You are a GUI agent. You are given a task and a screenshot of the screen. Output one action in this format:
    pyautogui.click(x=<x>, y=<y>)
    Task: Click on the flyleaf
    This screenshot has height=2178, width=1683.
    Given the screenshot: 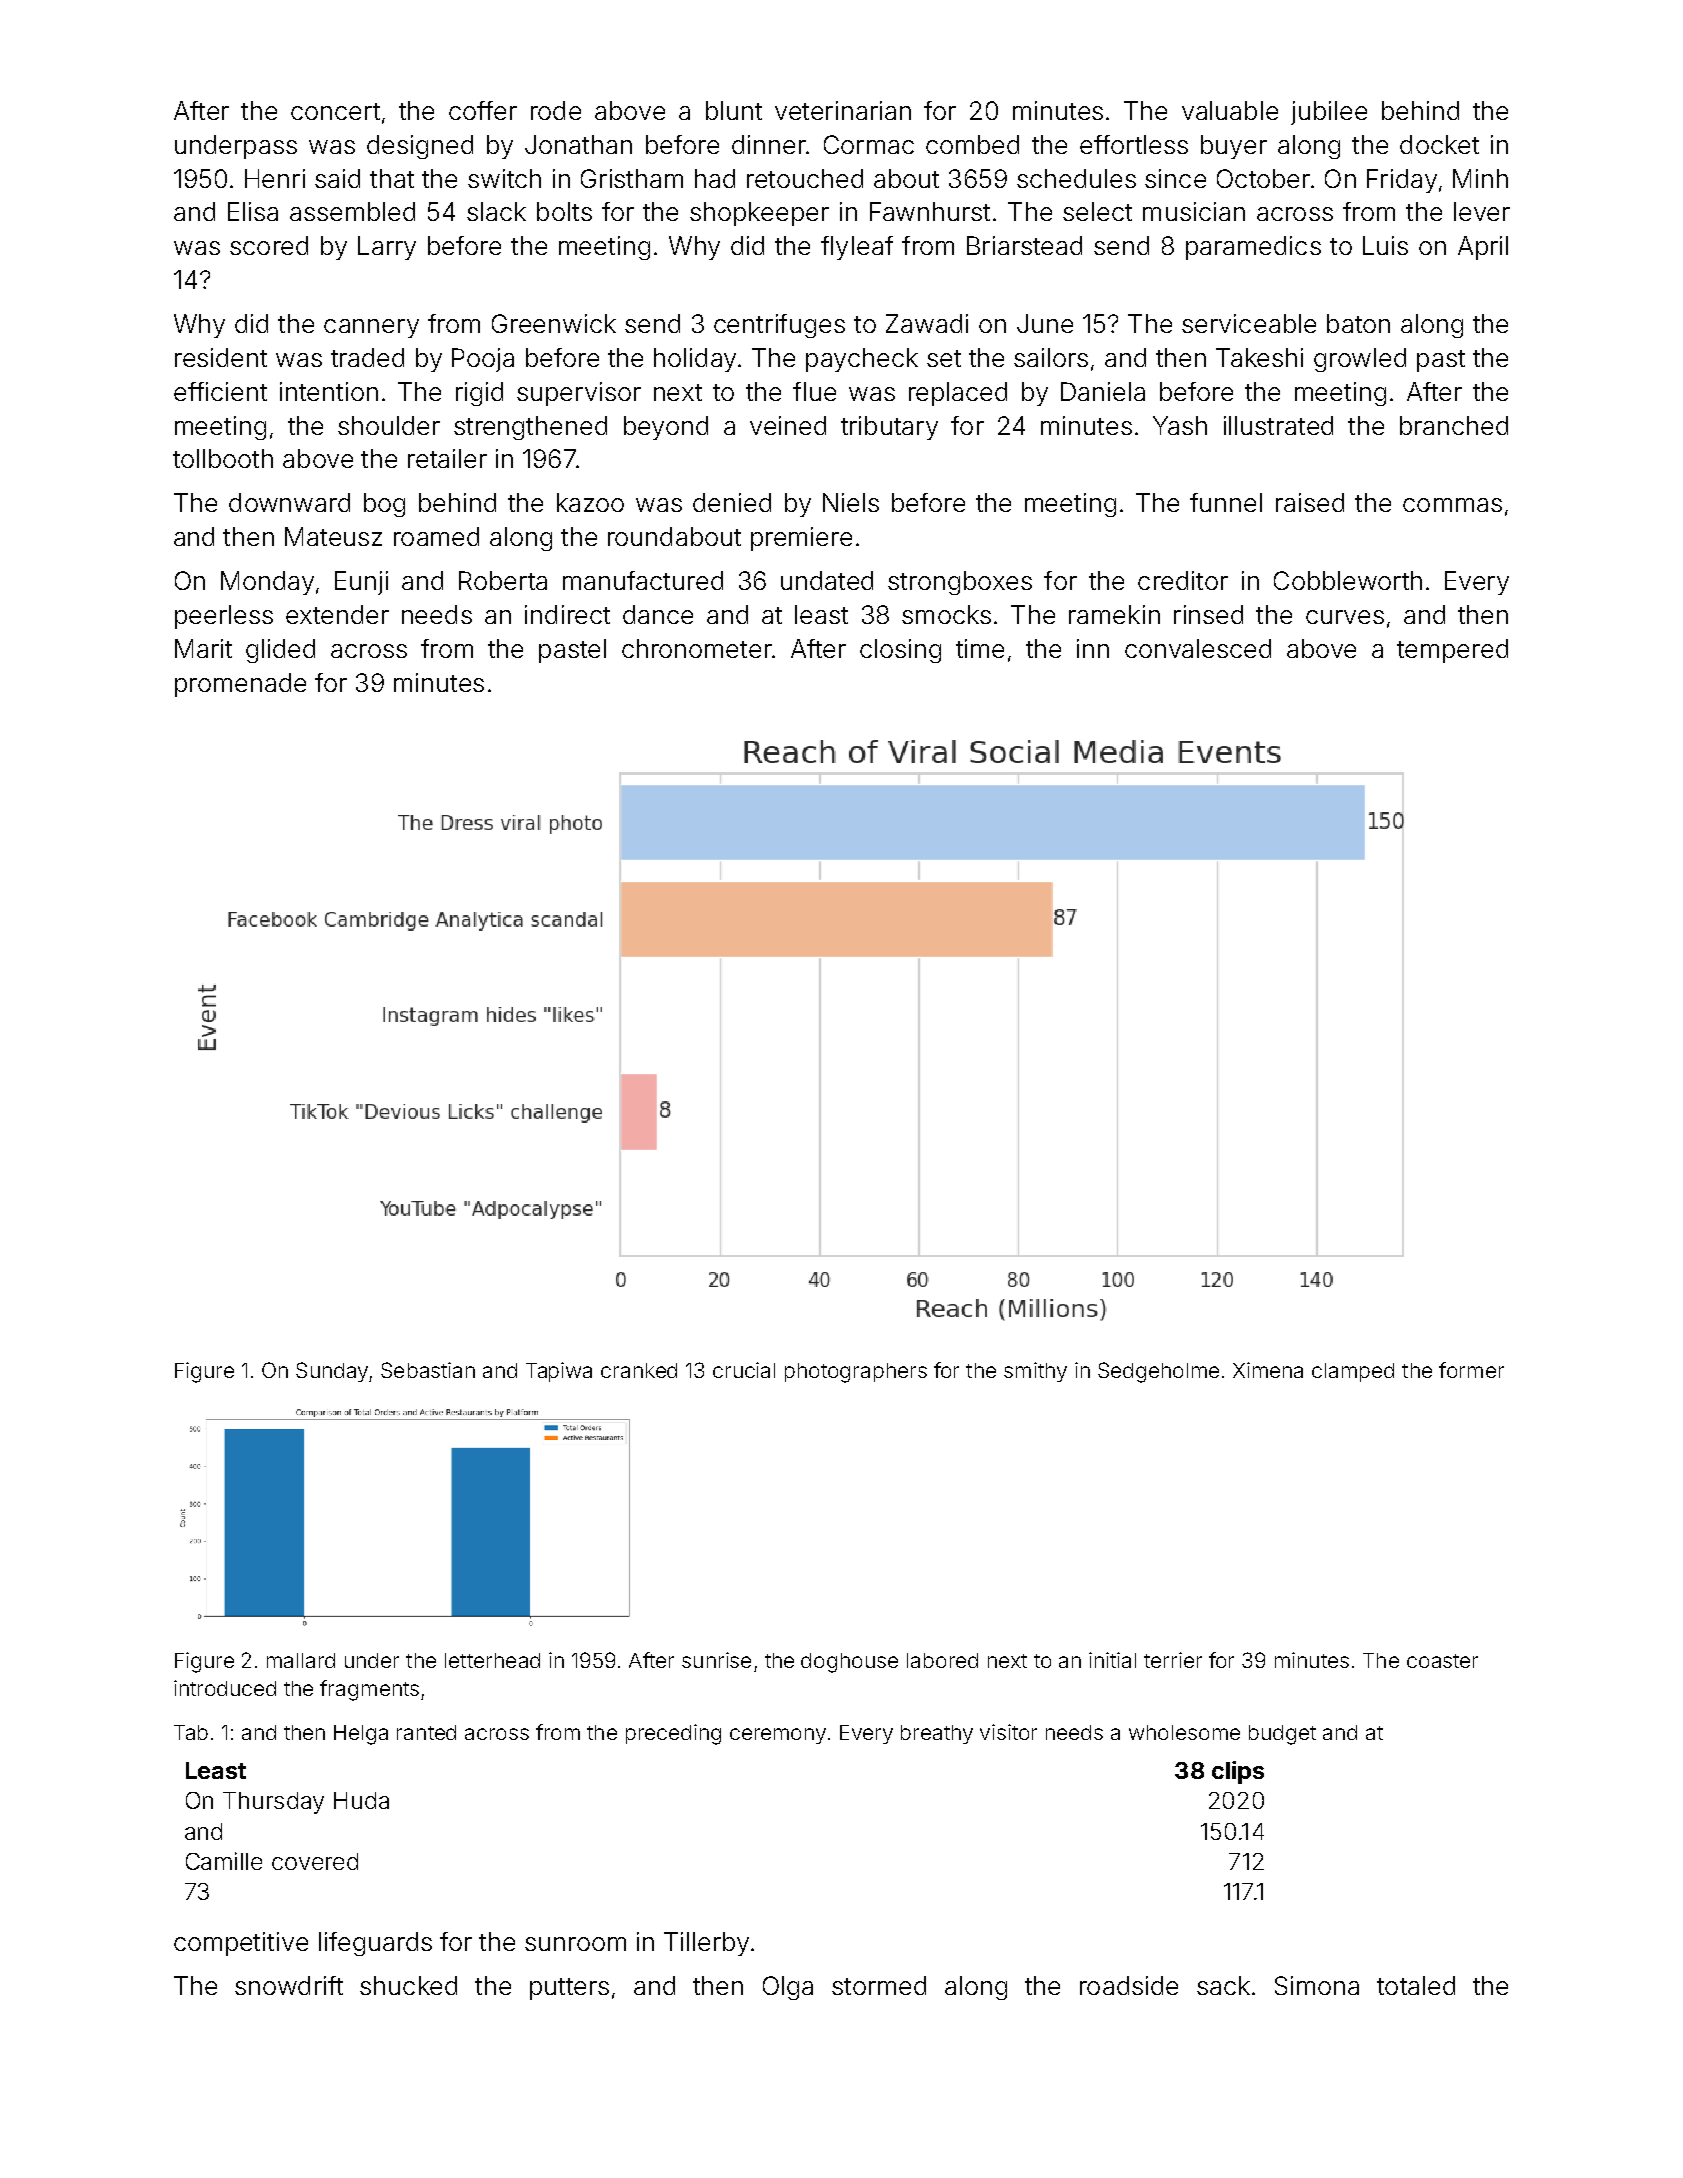 What is the action you would take?
    pyautogui.click(x=857, y=248)
